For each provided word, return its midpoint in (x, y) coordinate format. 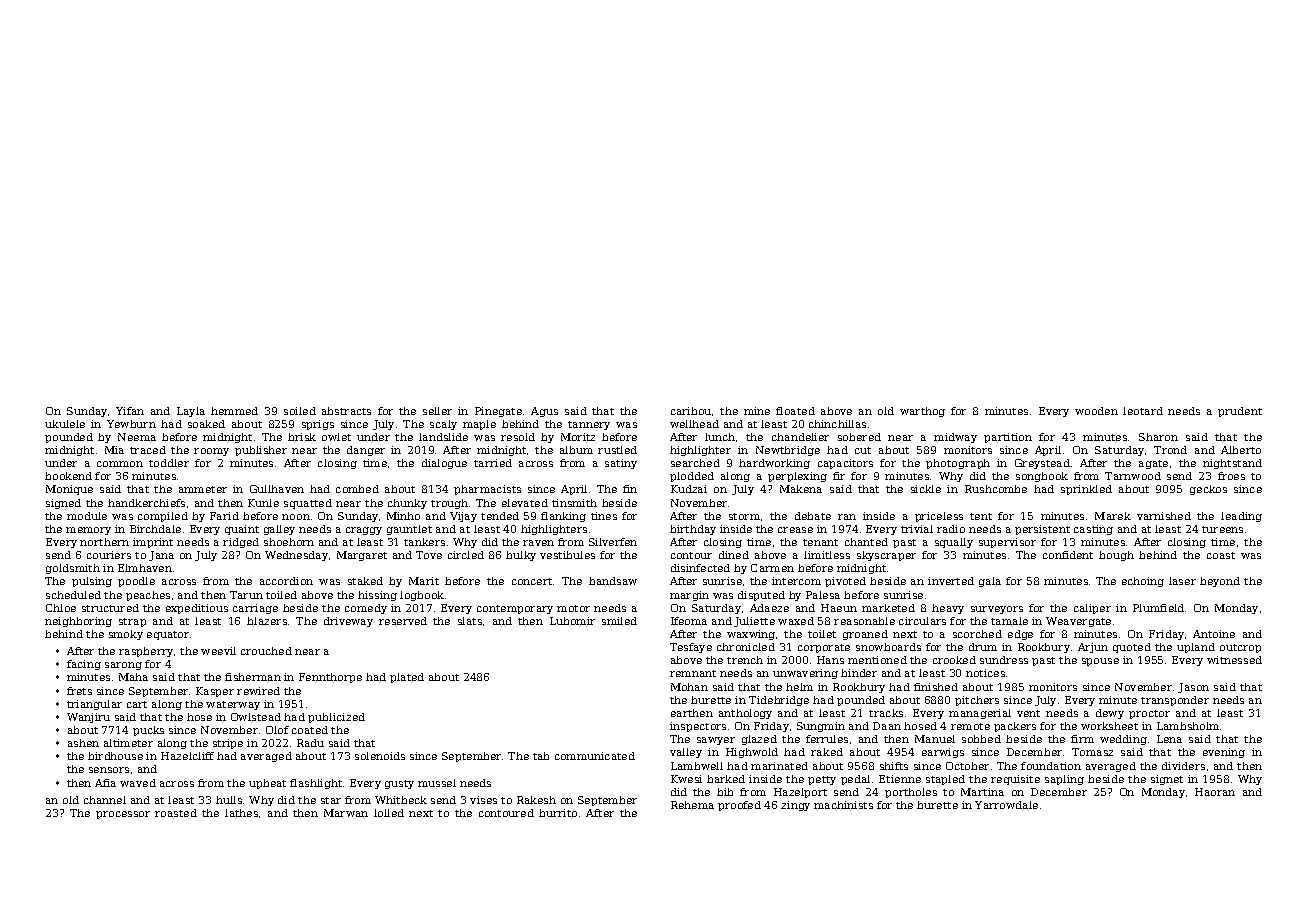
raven (538, 543)
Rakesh (536, 800)
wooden (1096, 411)
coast (1221, 555)
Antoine (1214, 634)
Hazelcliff (187, 756)
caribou (691, 411)
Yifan (130, 411)
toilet (822, 634)
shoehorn (289, 542)
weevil (218, 651)
